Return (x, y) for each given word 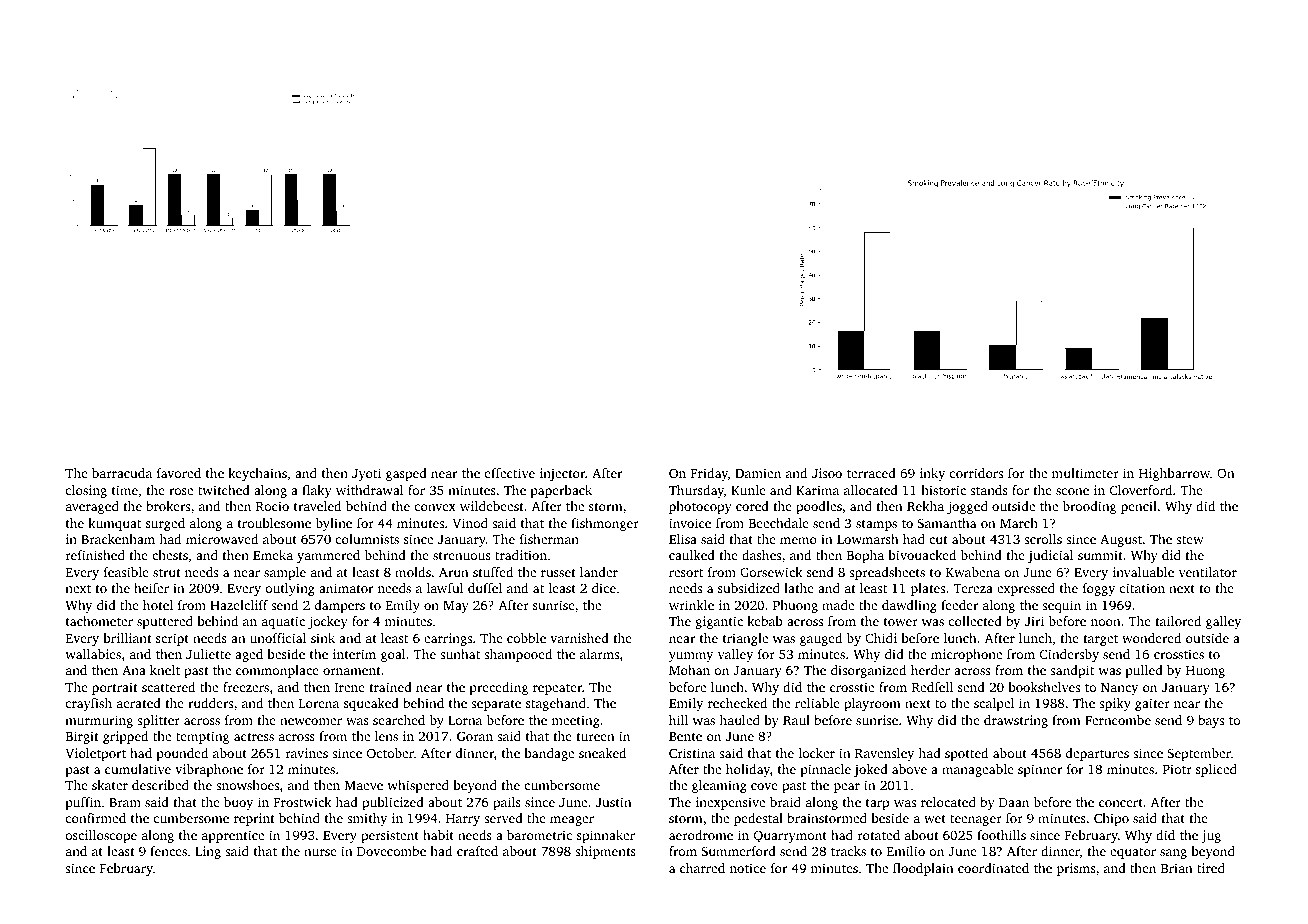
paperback (561, 491)
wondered (1151, 638)
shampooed (518, 655)
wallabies (93, 654)
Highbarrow (1174, 474)
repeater (557, 689)
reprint (254, 819)
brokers (168, 506)
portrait (115, 688)
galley (1223, 622)
